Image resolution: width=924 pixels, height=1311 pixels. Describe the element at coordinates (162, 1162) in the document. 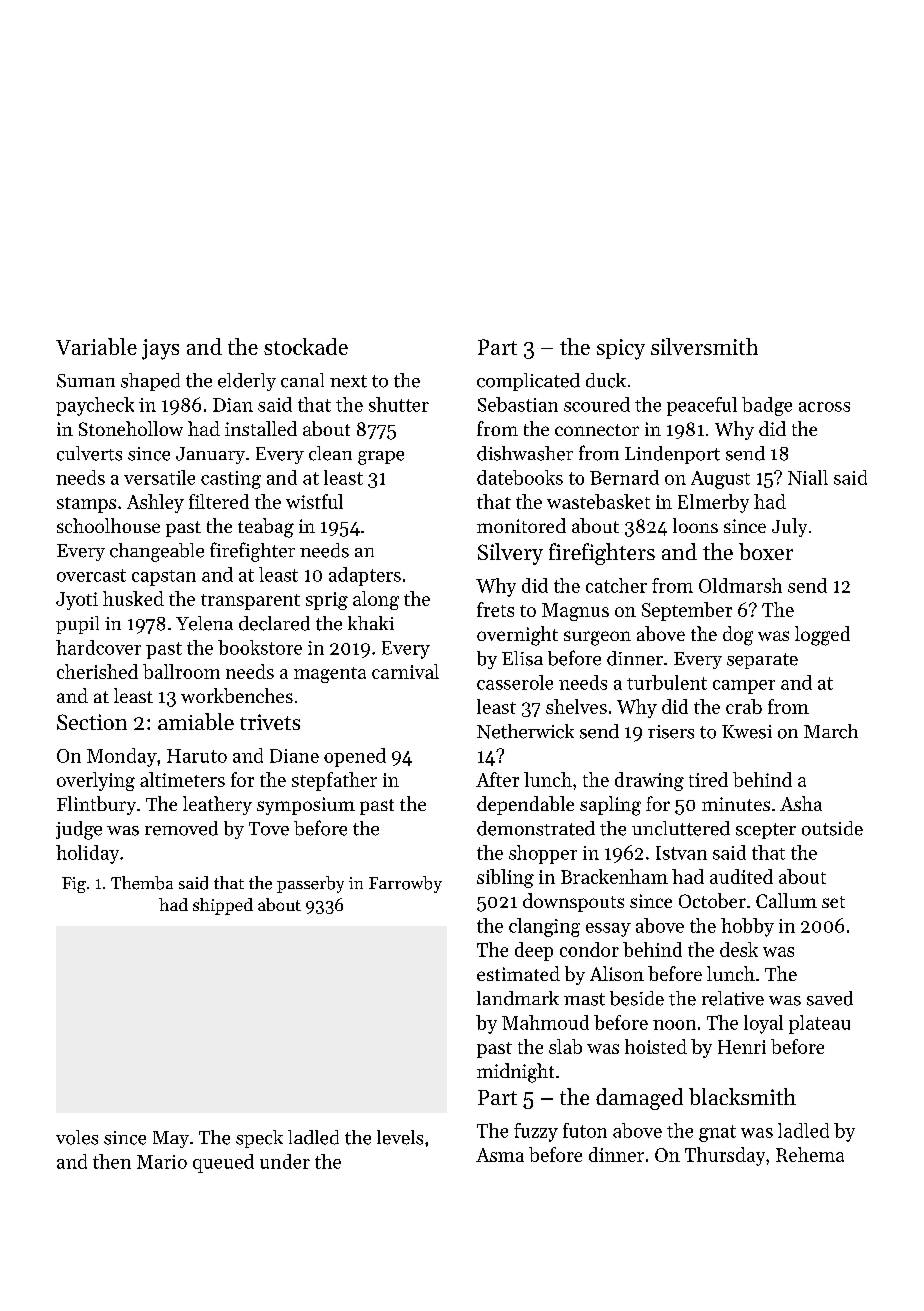

I see `Mario` at that location.
